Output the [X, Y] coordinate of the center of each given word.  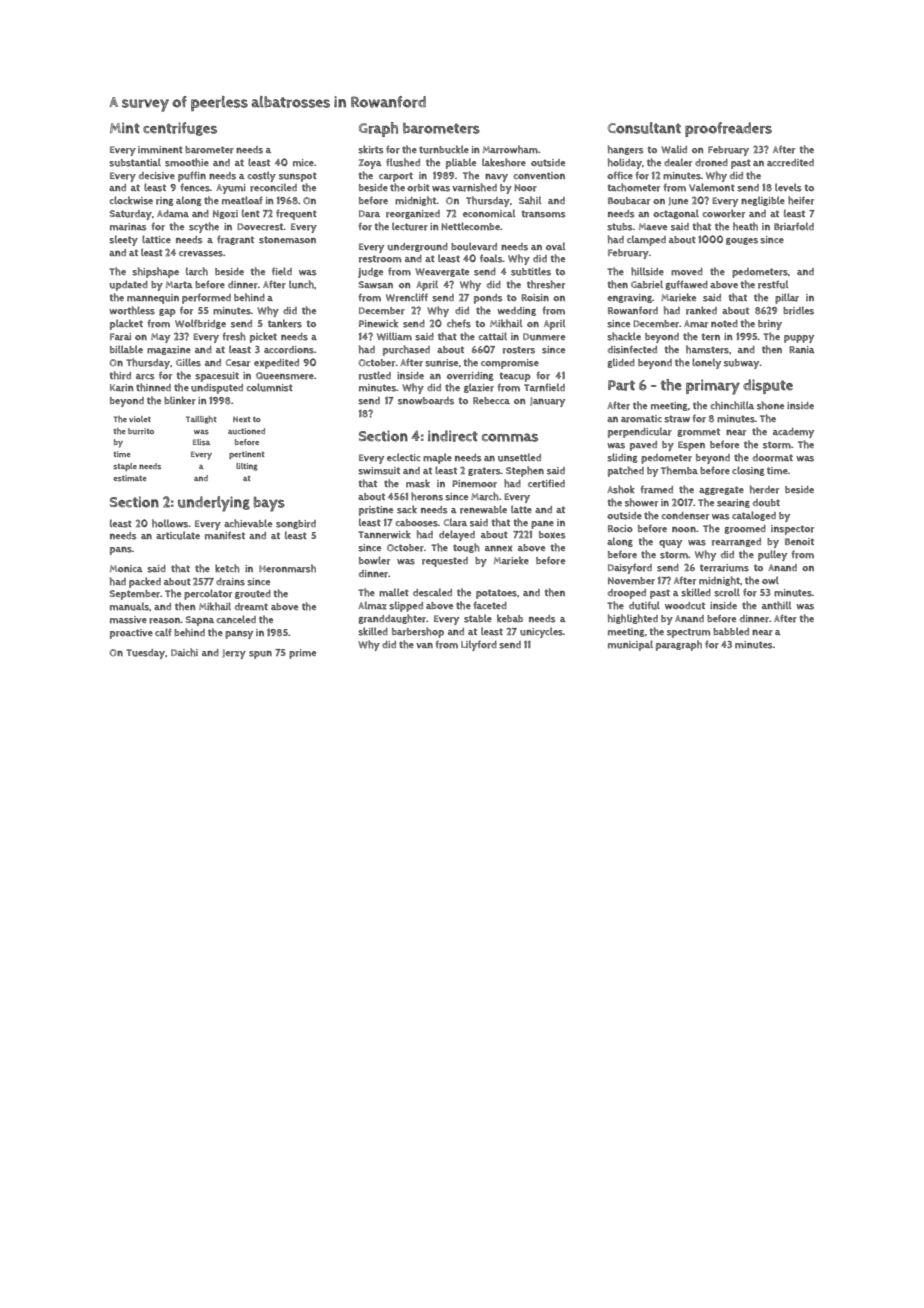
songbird [296, 524]
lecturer [410, 226]
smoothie [187, 162]
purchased [406, 350]
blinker [180, 400]
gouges [742, 241]
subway [741, 364]
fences [195, 187]
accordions [289, 350]
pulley [772, 555]
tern [710, 337]
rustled [375, 375]
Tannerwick [384, 534]
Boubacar [629, 201]
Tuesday [145, 654]
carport [396, 177]
